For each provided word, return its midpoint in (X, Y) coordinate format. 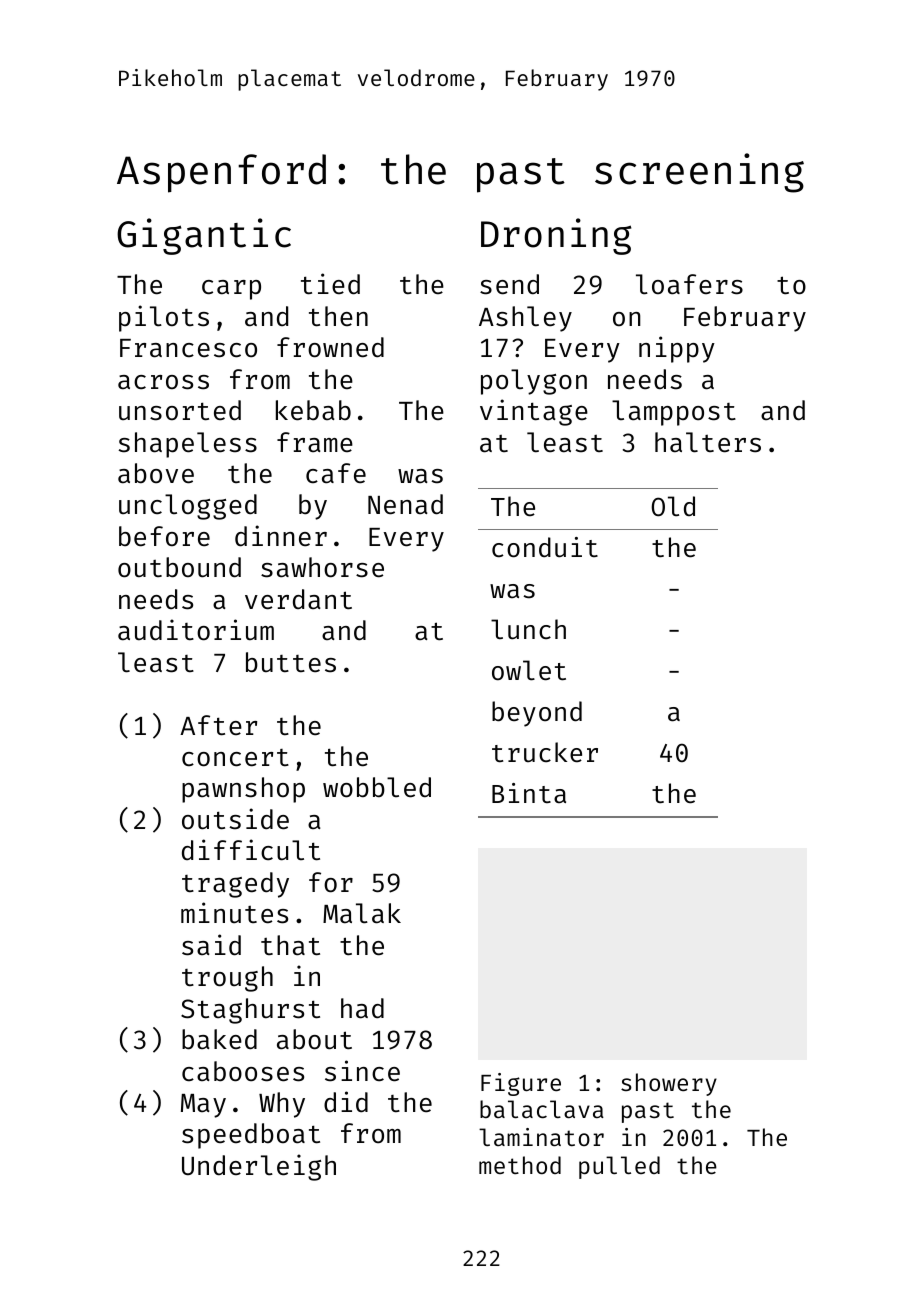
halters (708, 442)
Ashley (525, 319)
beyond (537, 714)
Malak (362, 913)
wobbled (377, 787)
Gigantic (204, 236)
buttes (291, 662)
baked (219, 1039)
